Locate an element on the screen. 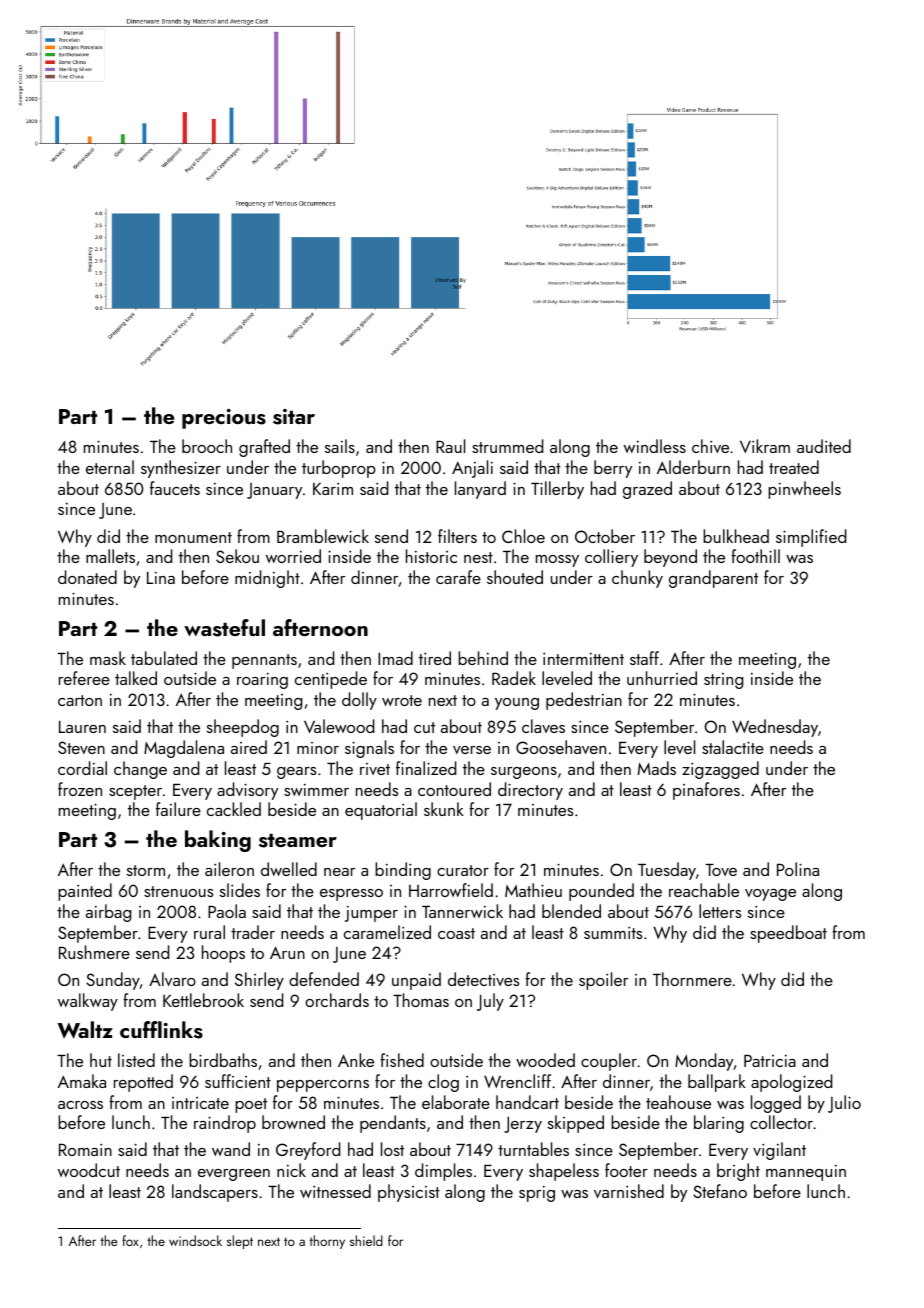 The height and width of the screenshot is (1308, 924). Patricia is located at coordinates (770, 1061).
